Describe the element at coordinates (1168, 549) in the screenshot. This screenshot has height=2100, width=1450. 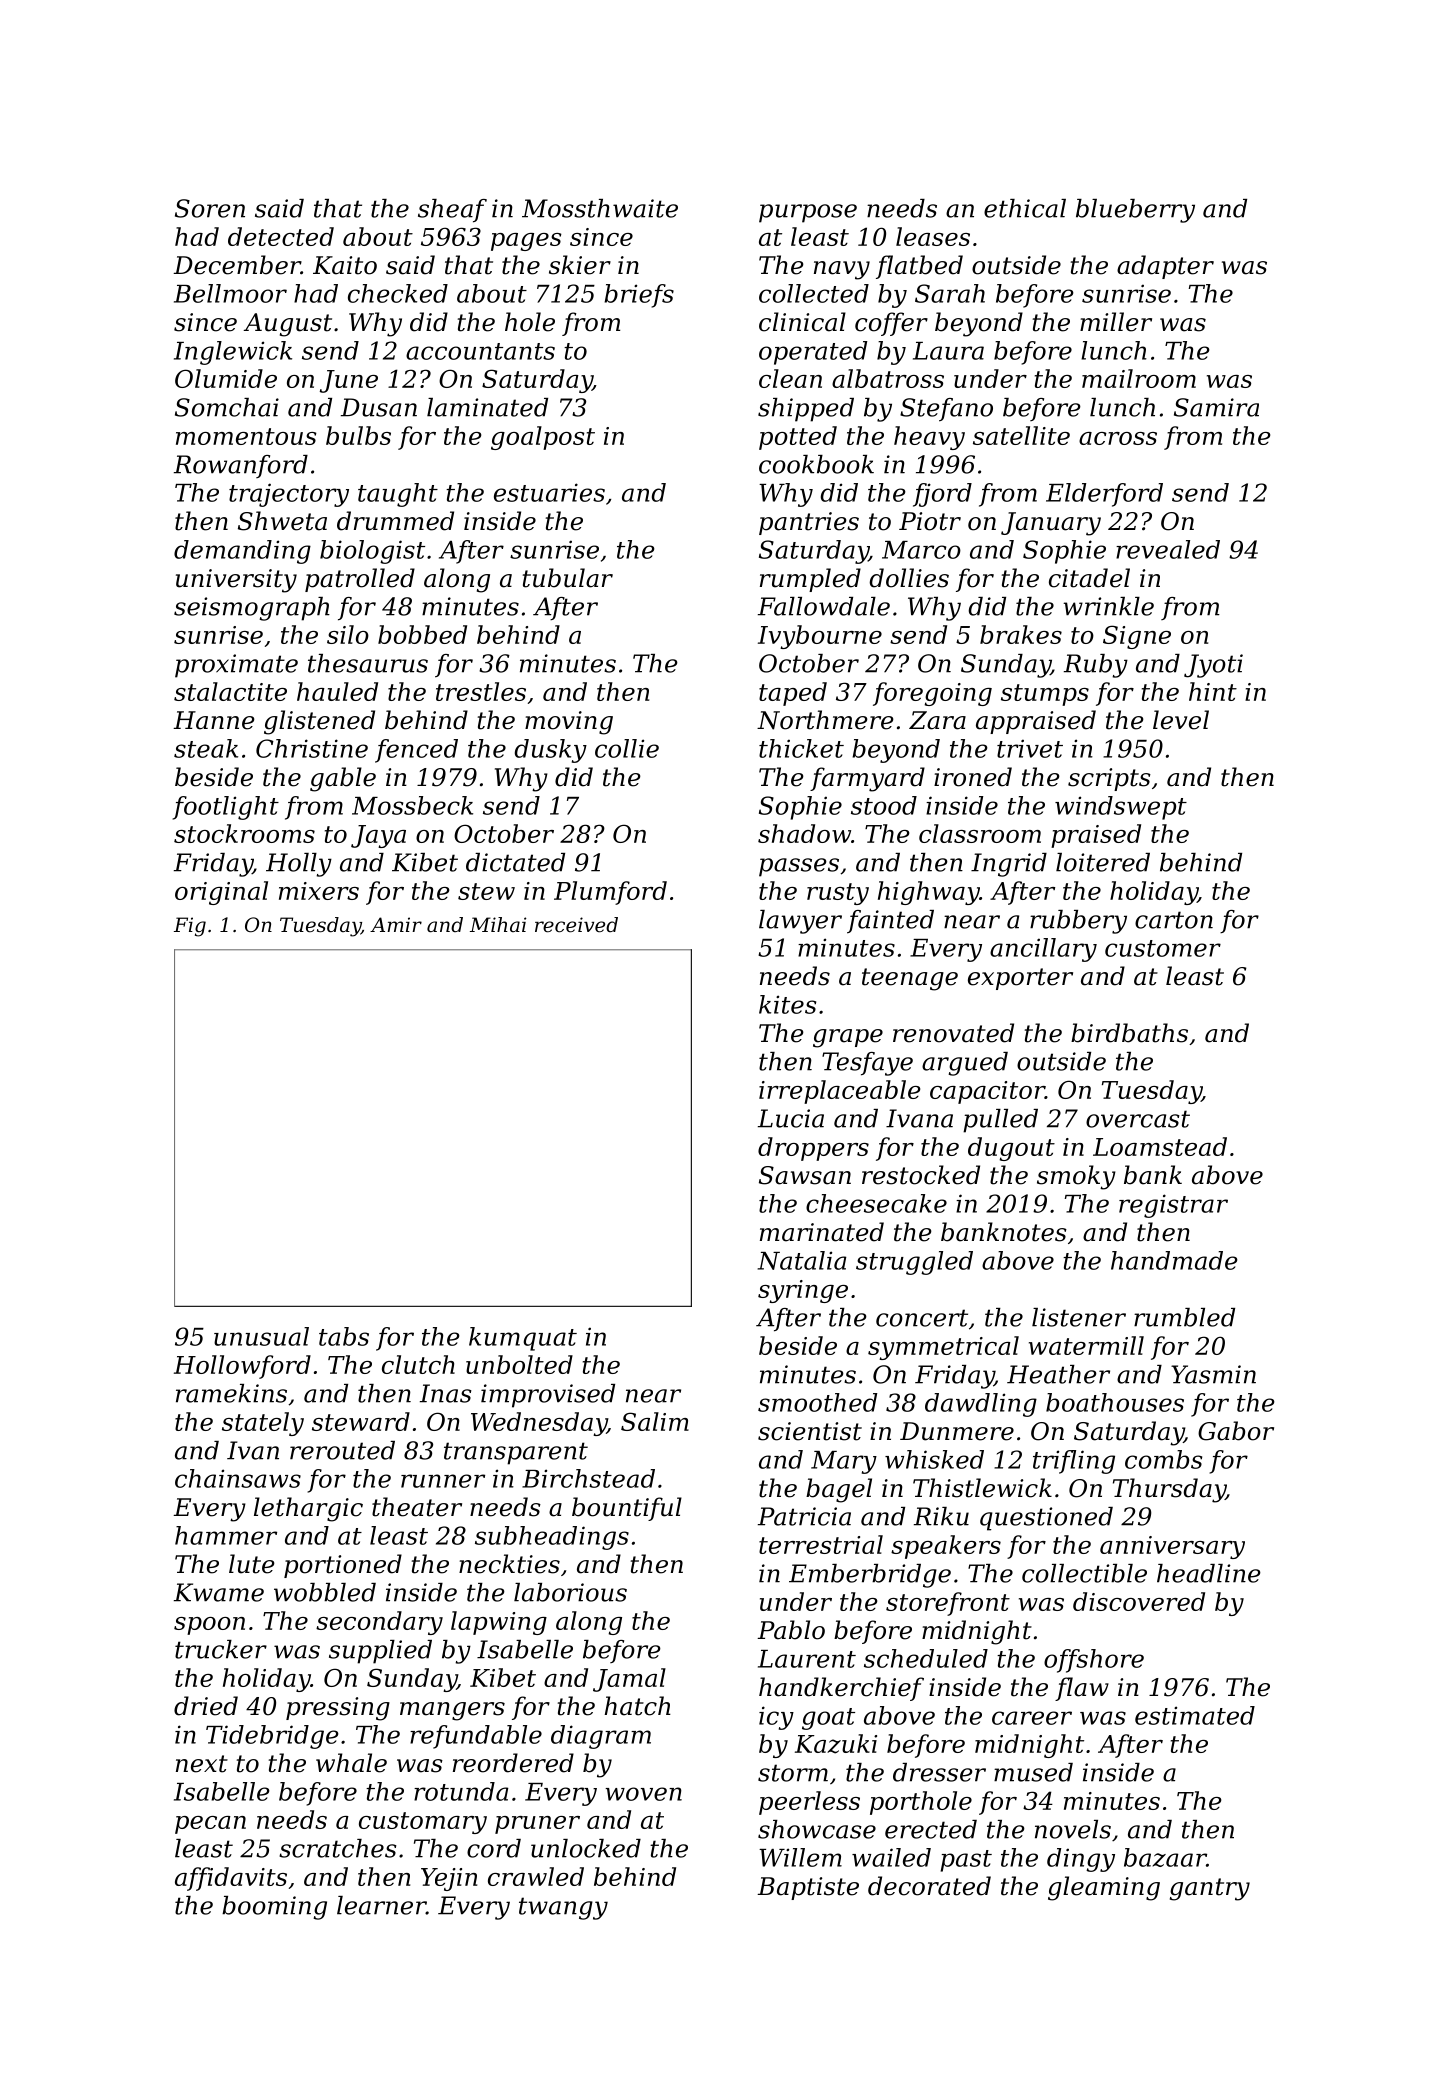
I see `revealed` at that location.
